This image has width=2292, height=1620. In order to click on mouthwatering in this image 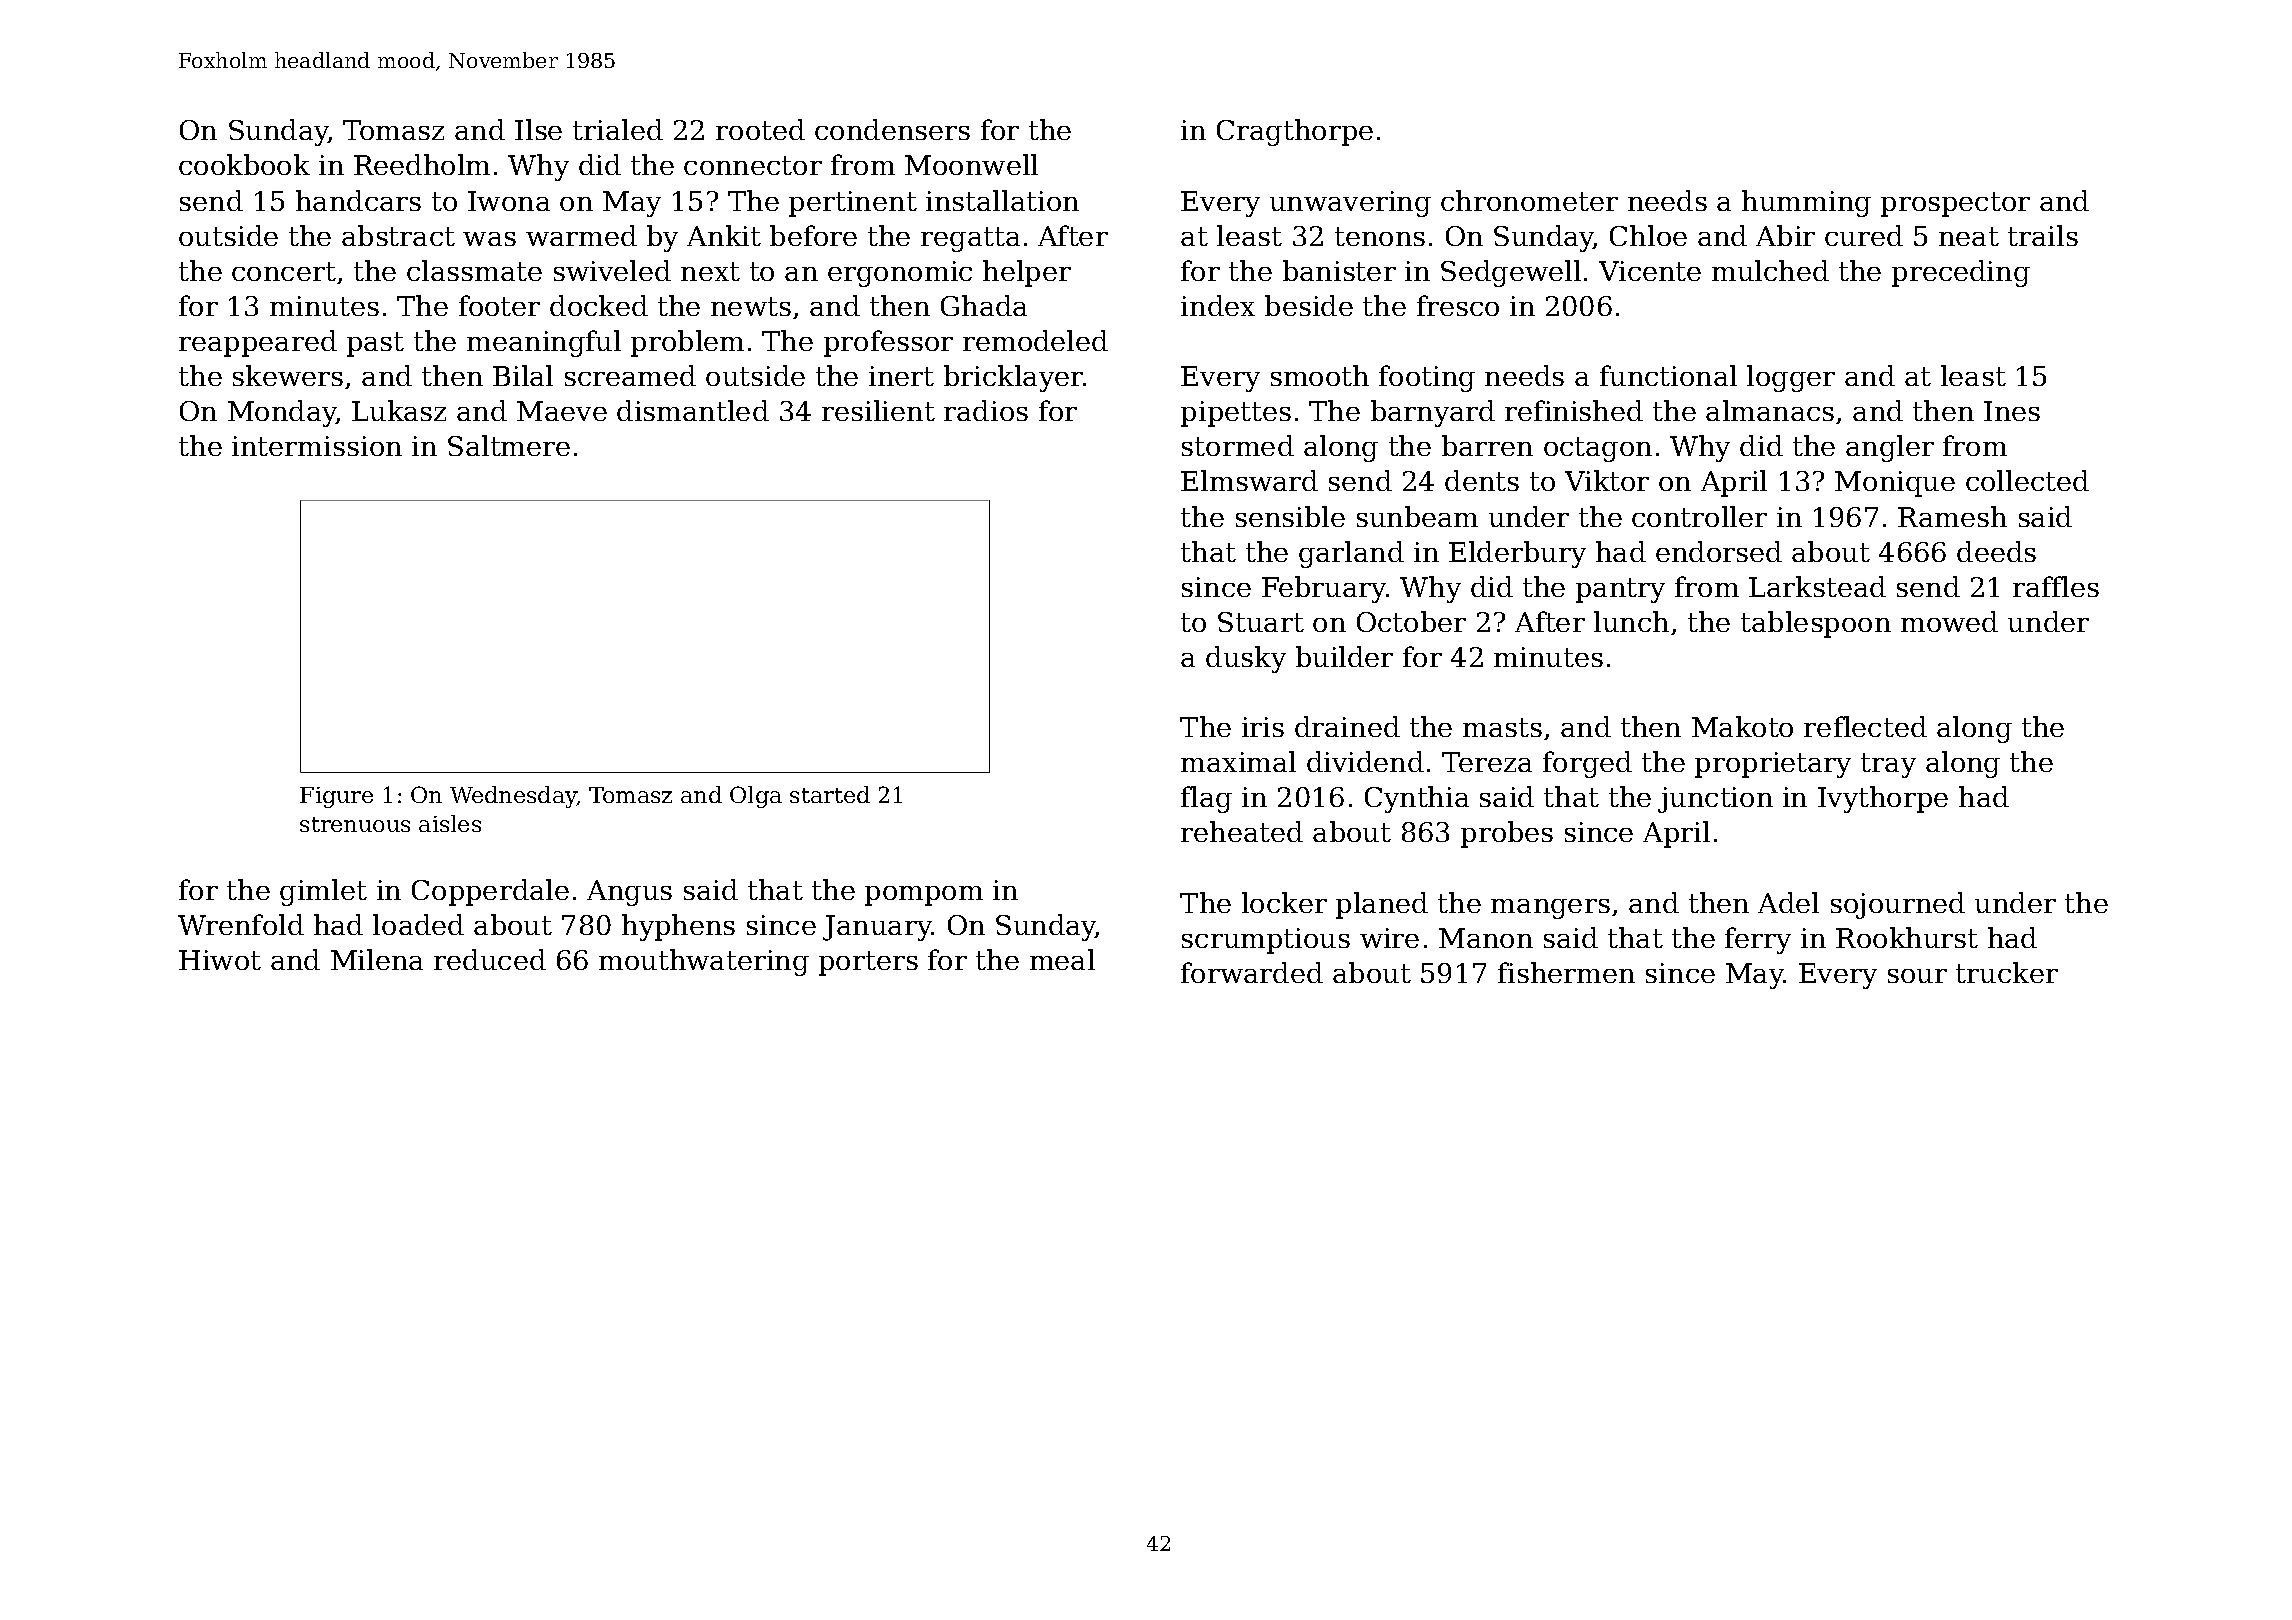, I will do `click(704, 962)`.
